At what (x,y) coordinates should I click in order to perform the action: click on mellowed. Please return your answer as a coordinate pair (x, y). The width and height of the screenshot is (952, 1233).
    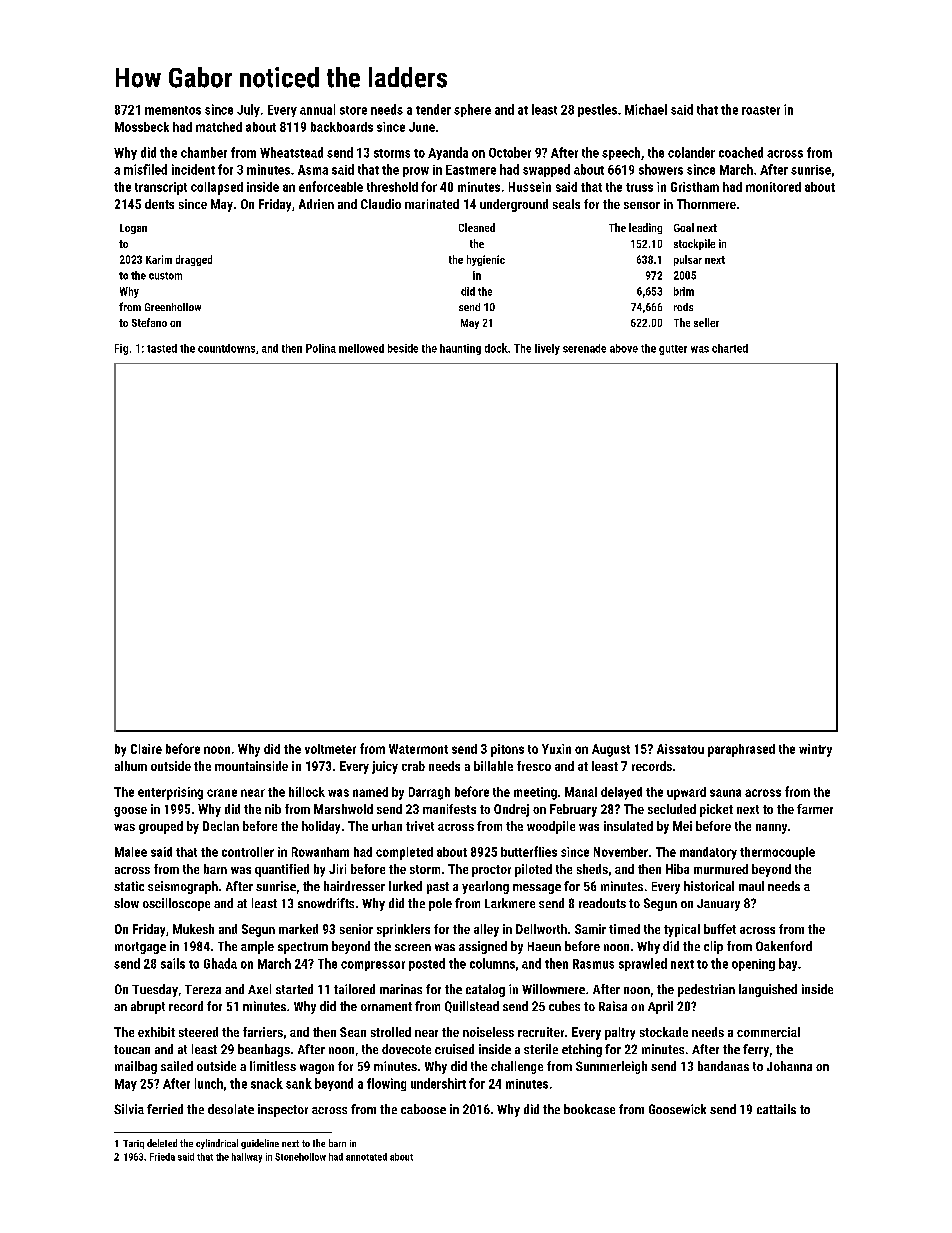
    Looking at the image, I should click on (361, 348).
